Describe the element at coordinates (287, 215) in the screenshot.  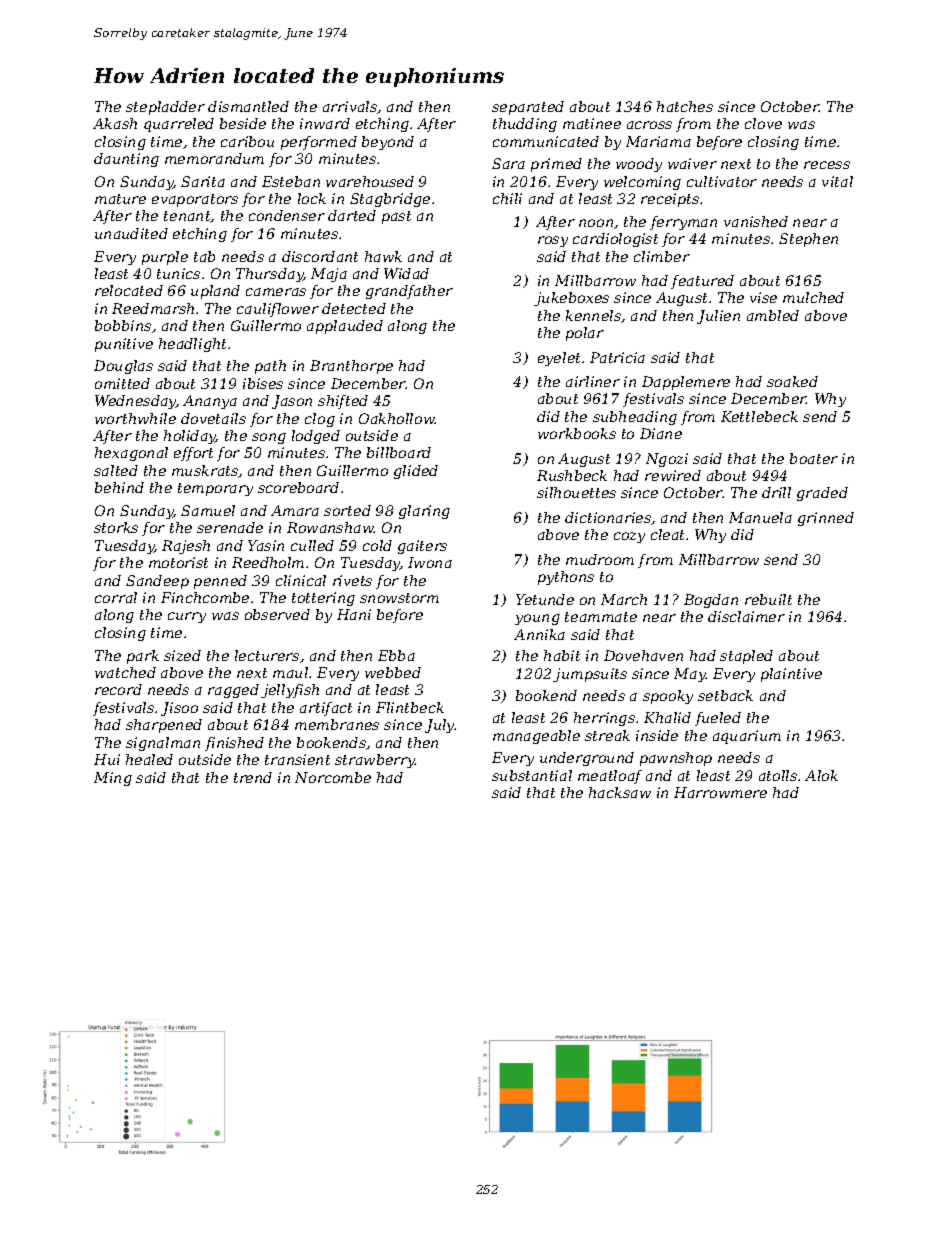
I see `condenser` at that location.
